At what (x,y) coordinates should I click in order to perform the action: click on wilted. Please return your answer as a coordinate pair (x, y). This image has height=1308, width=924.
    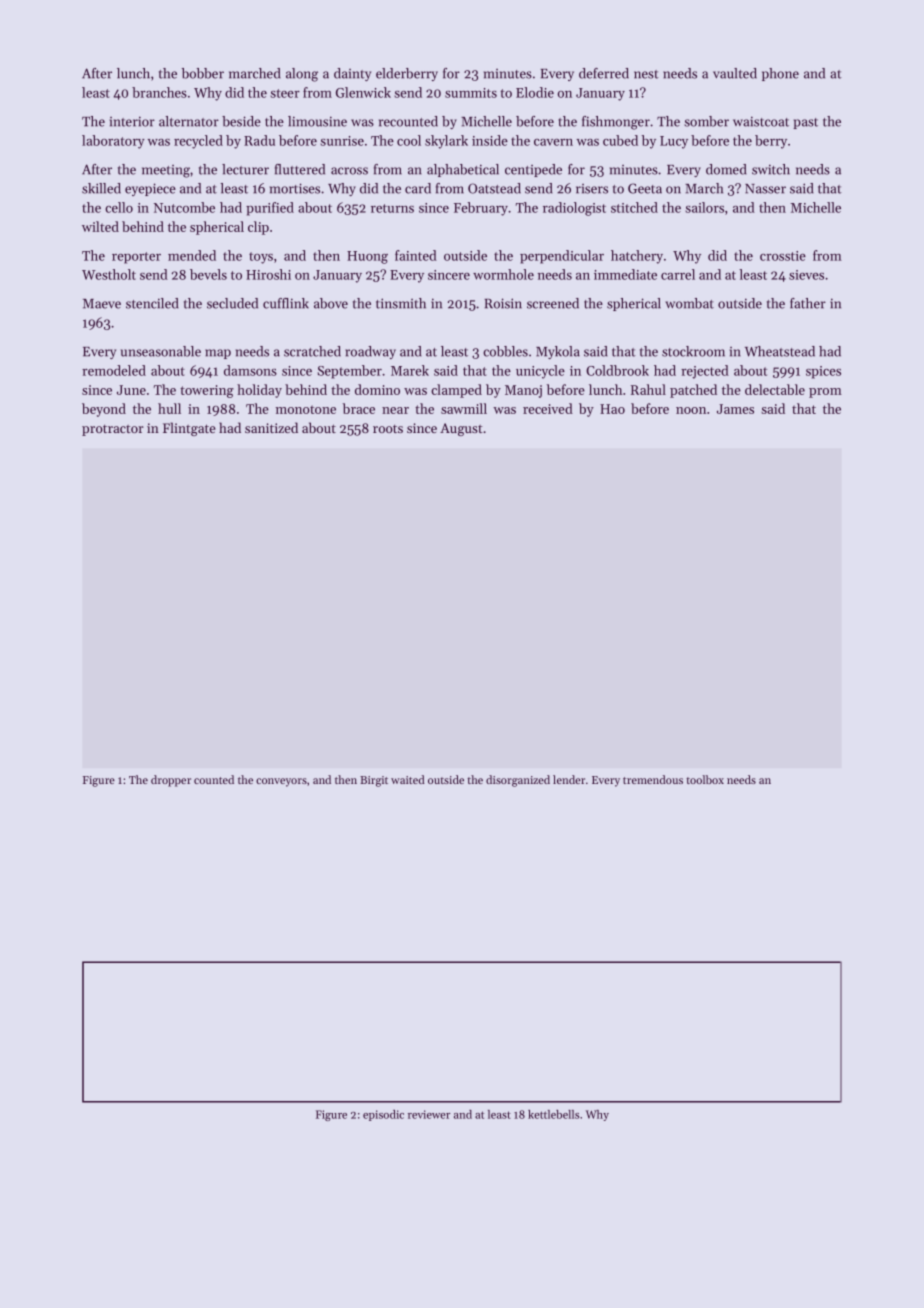
    Looking at the image, I should click on (100, 226).
